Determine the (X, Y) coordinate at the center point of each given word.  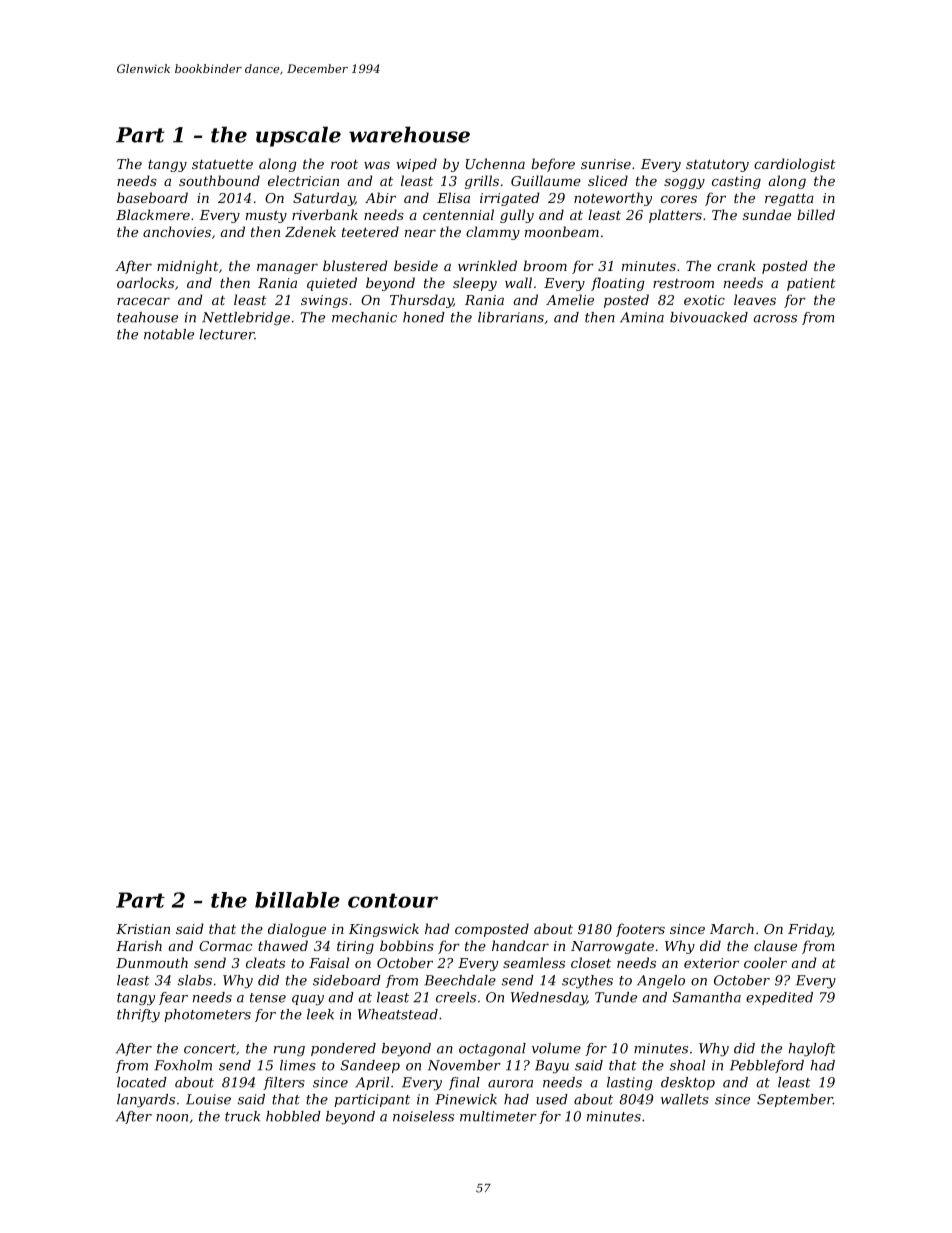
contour (393, 900)
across (775, 319)
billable (297, 900)
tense (268, 998)
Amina (642, 317)
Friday (810, 930)
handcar (520, 945)
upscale (298, 136)
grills (482, 182)
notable (169, 334)
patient (811, 284)
